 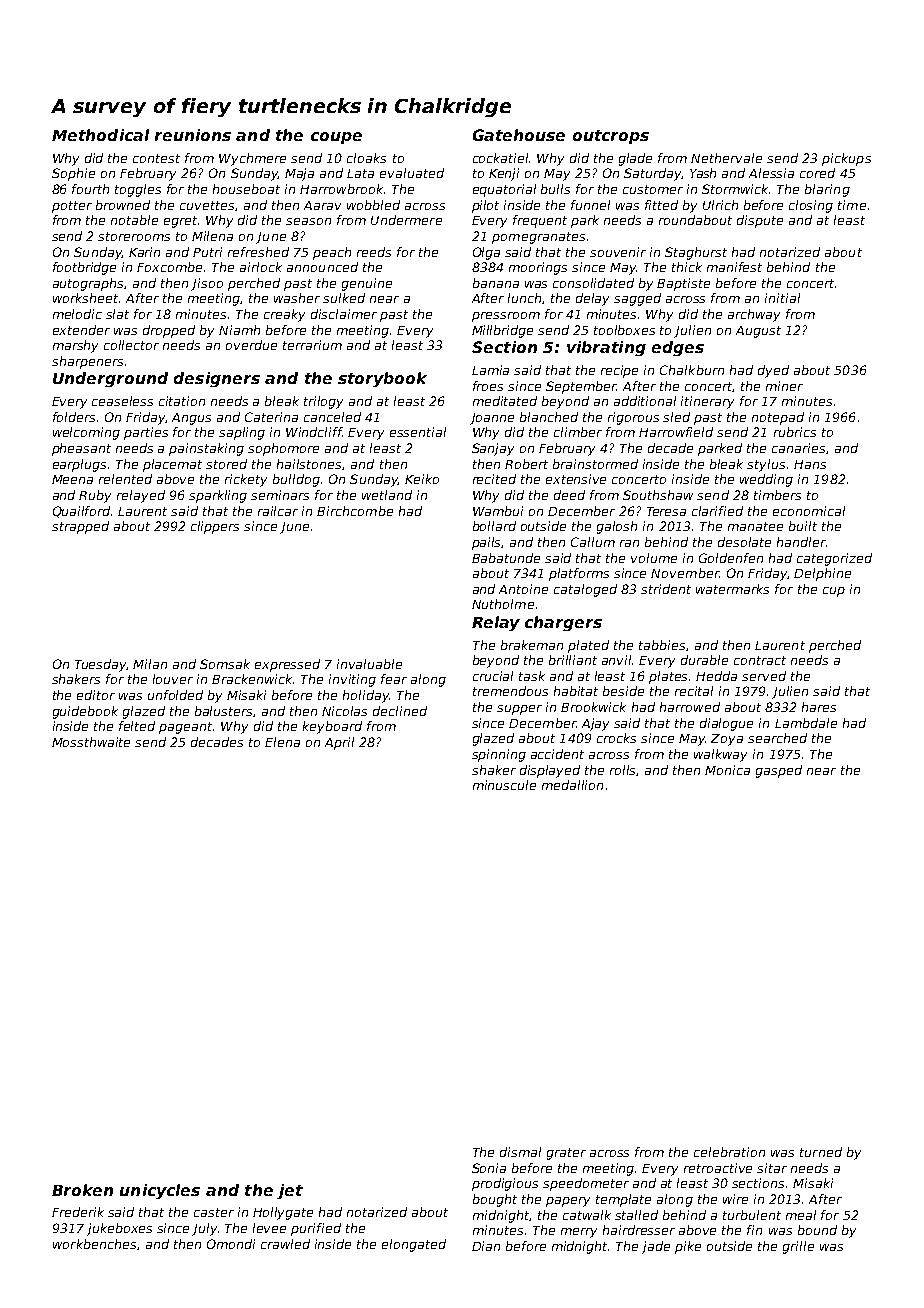 I want to click on Methodical, so click(x=100, y=135).
